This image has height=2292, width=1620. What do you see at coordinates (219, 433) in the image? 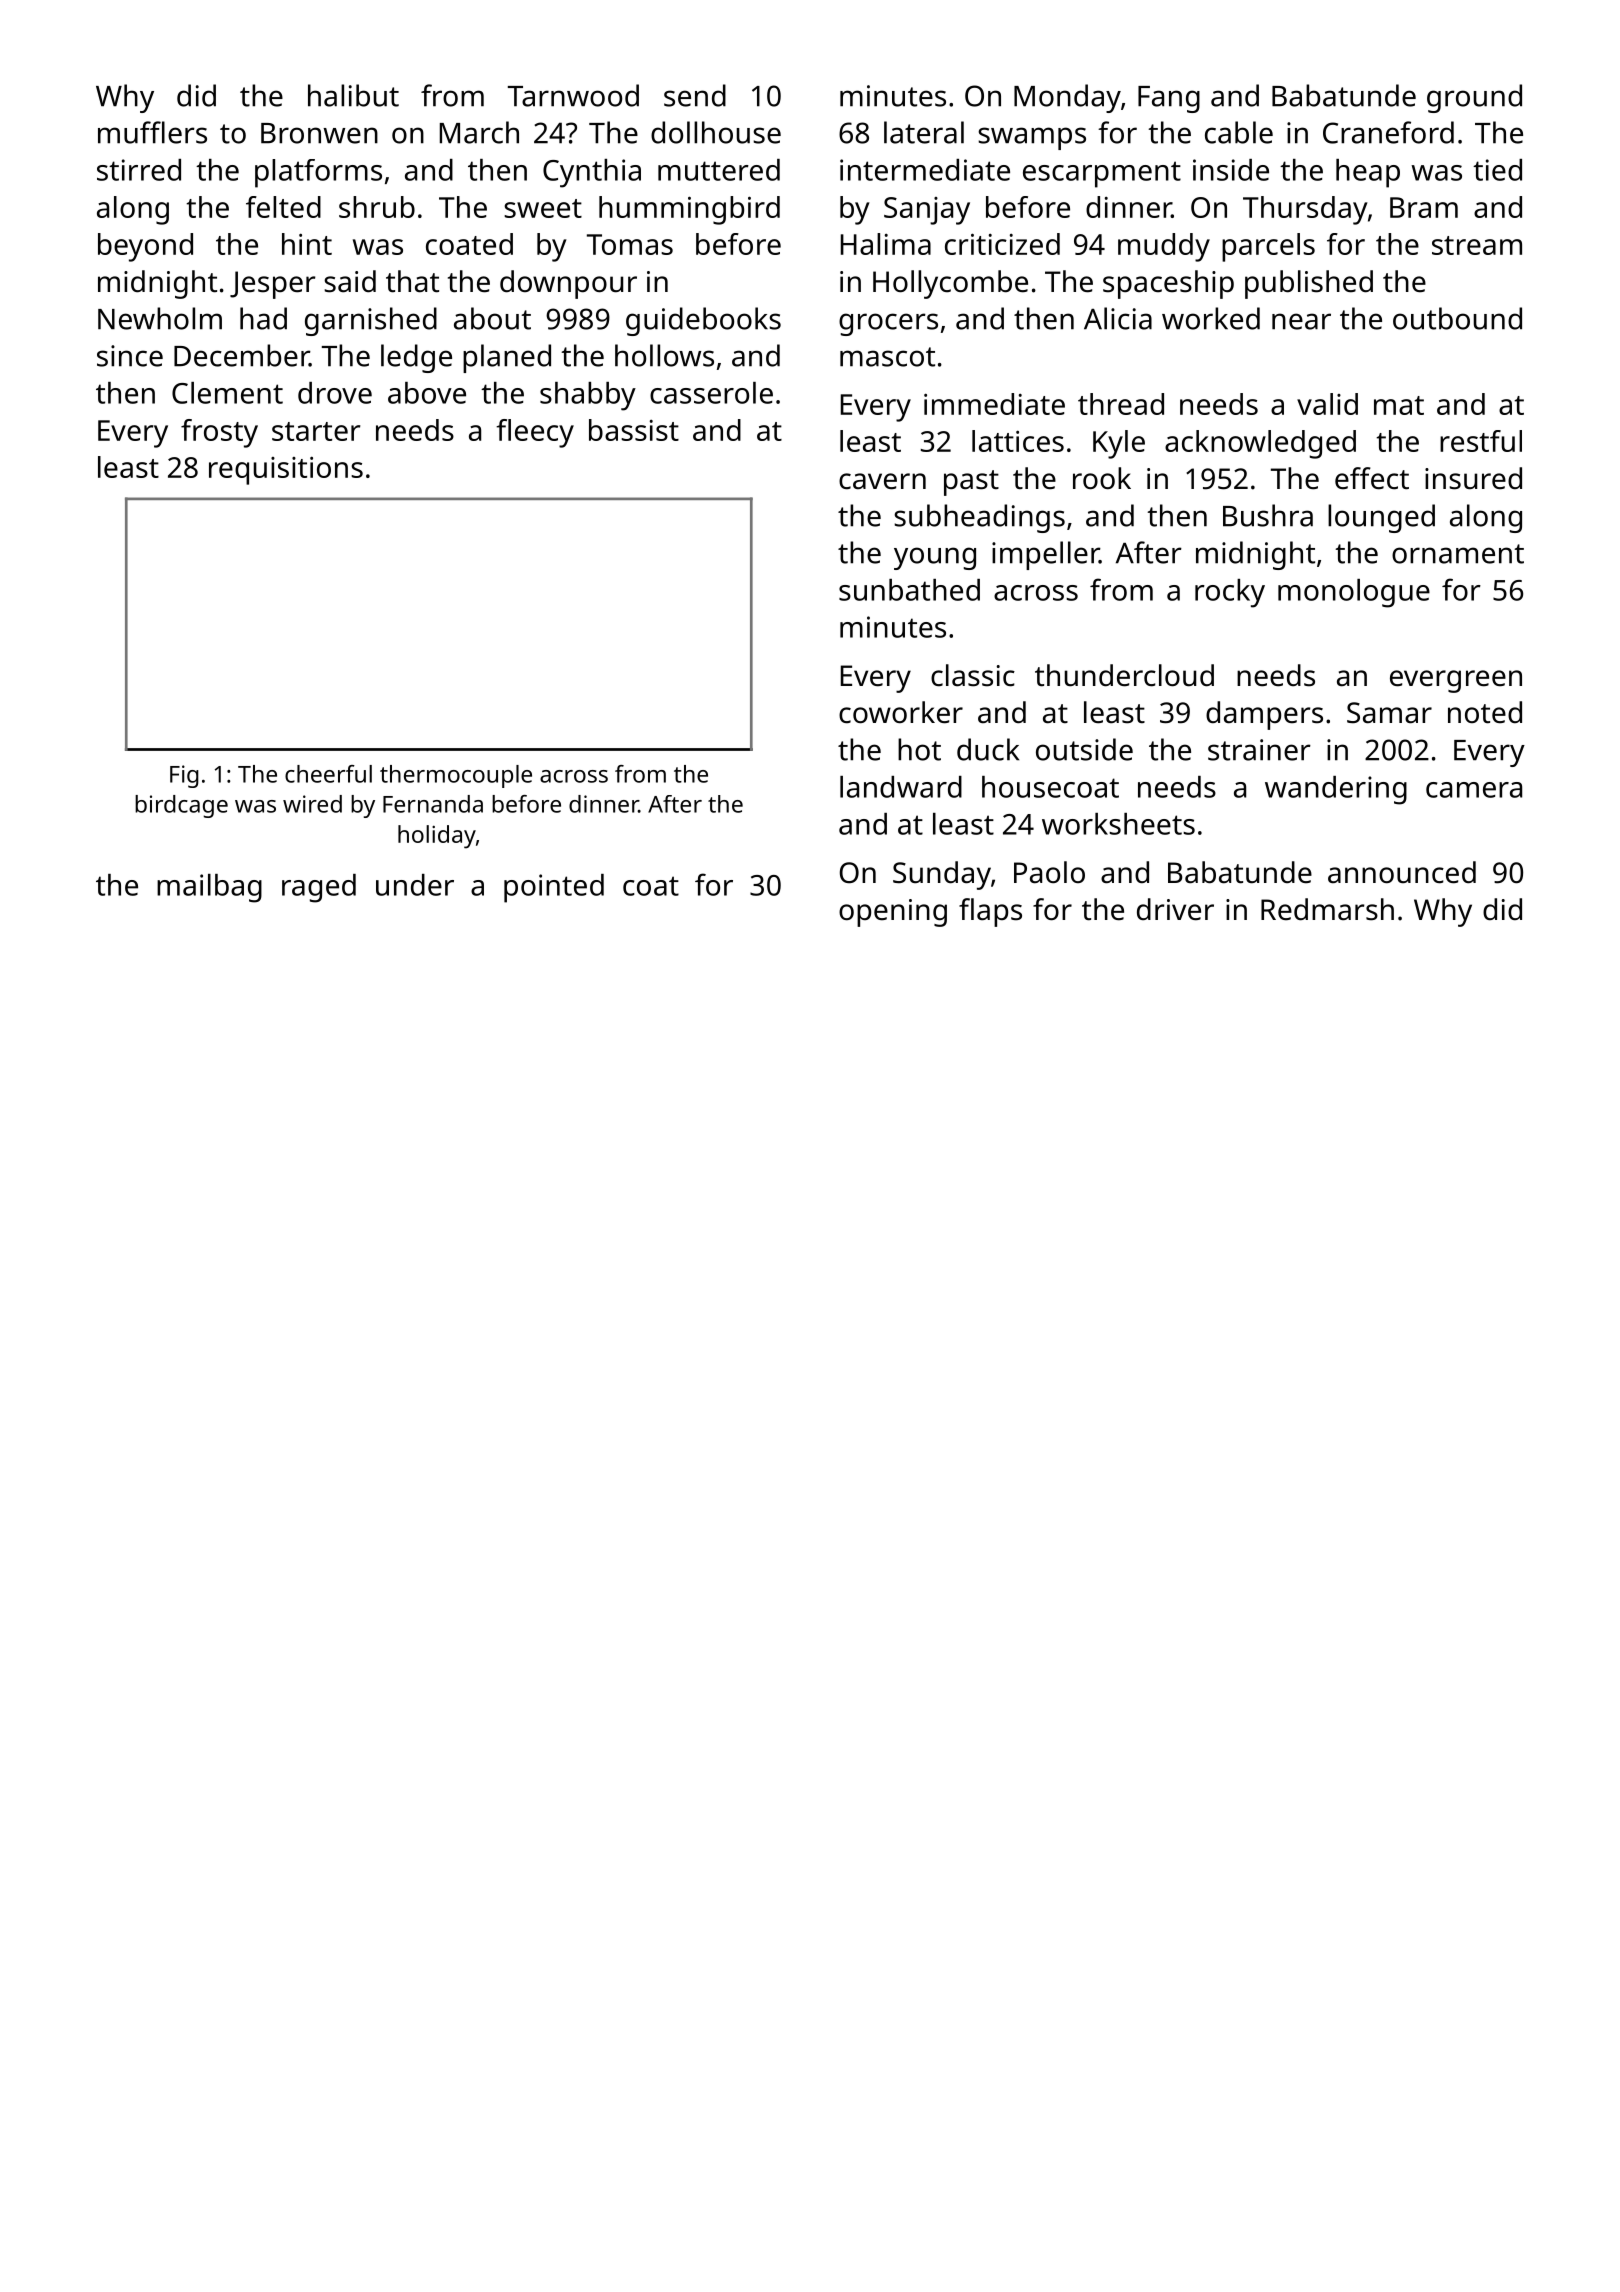
I see `frosty` at bounding box center [219, 433].
